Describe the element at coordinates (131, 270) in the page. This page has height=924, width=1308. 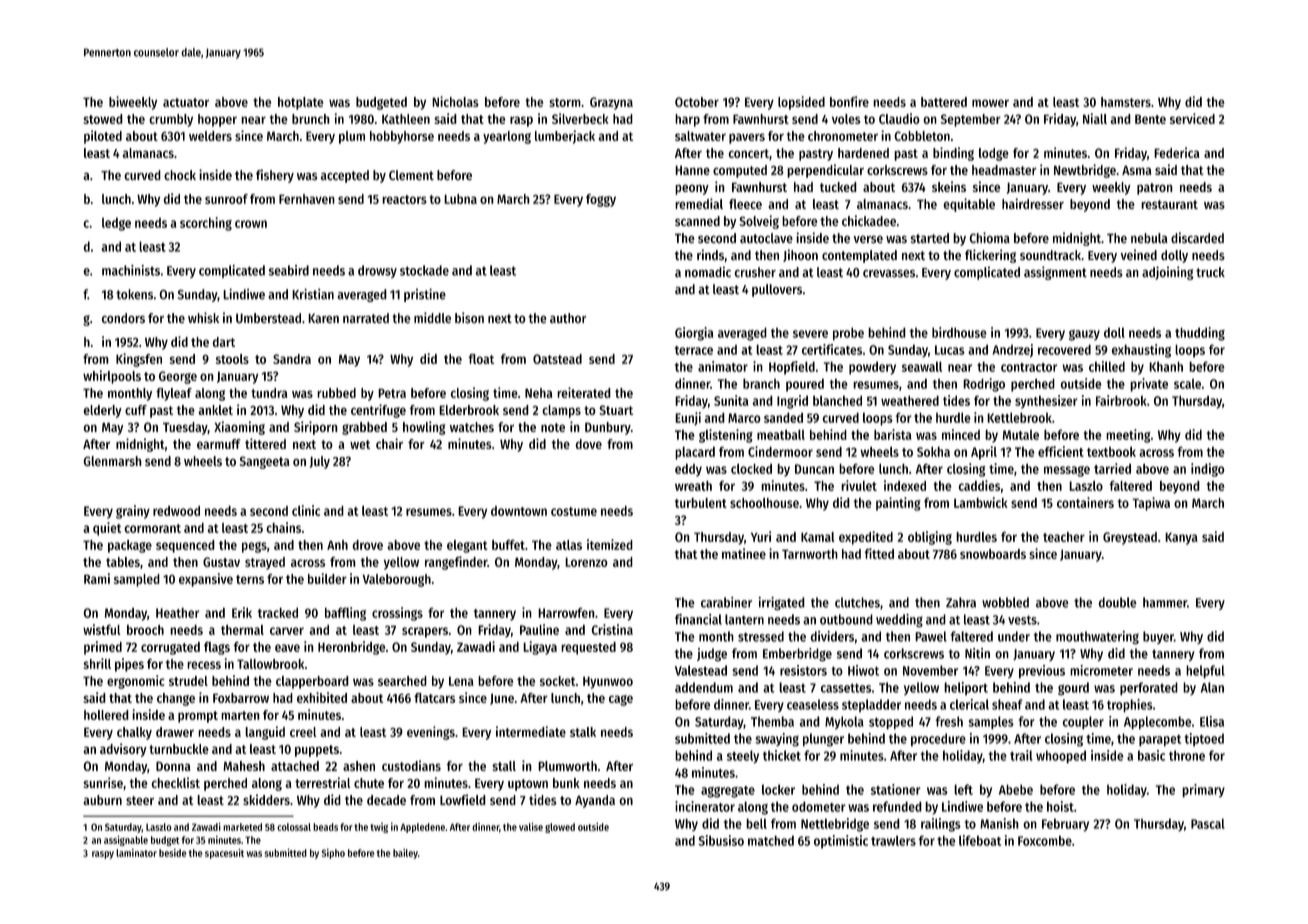
I see `machinists` at that location.
